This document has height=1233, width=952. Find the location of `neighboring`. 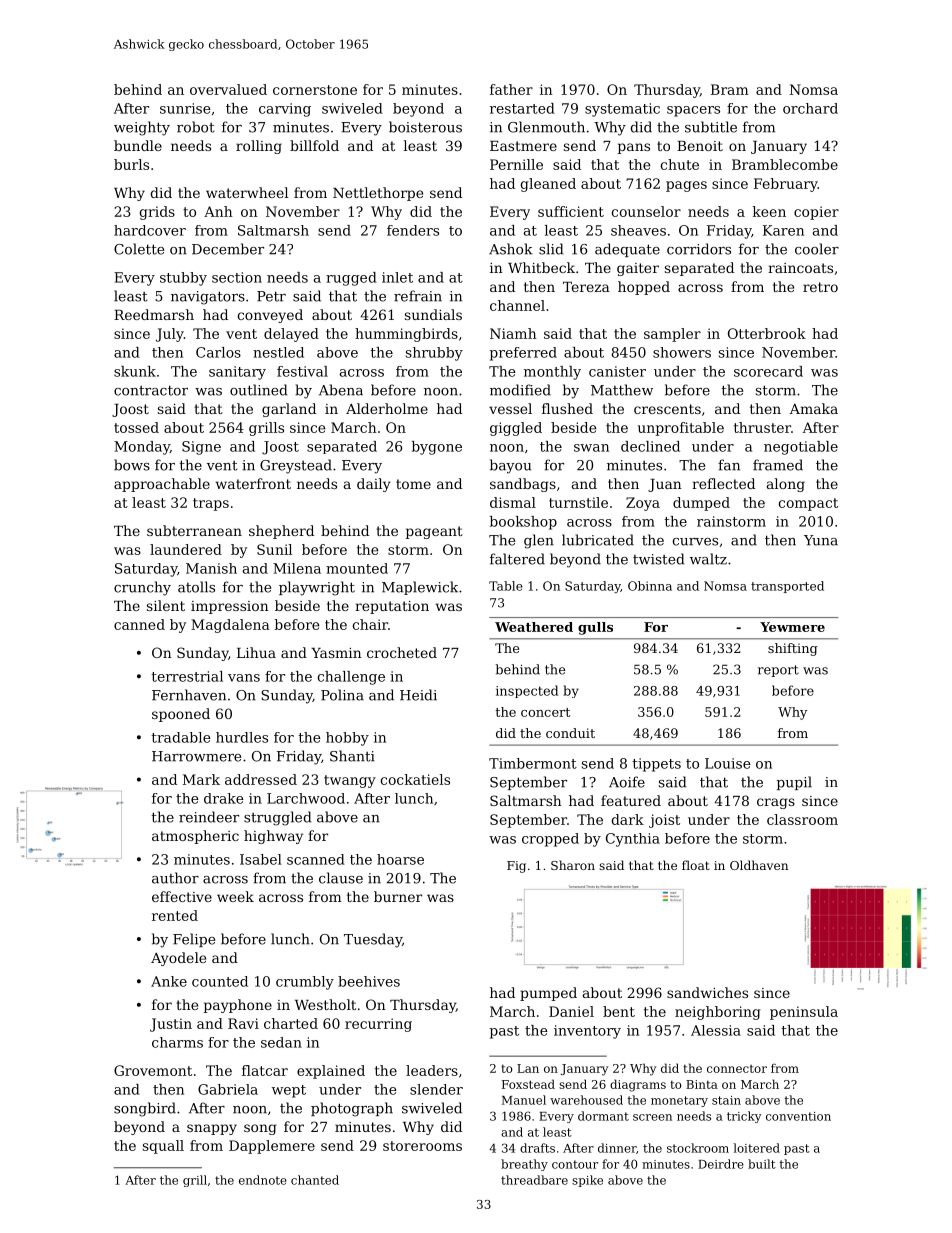

neighboring is located at coordinates (718, 1013).
